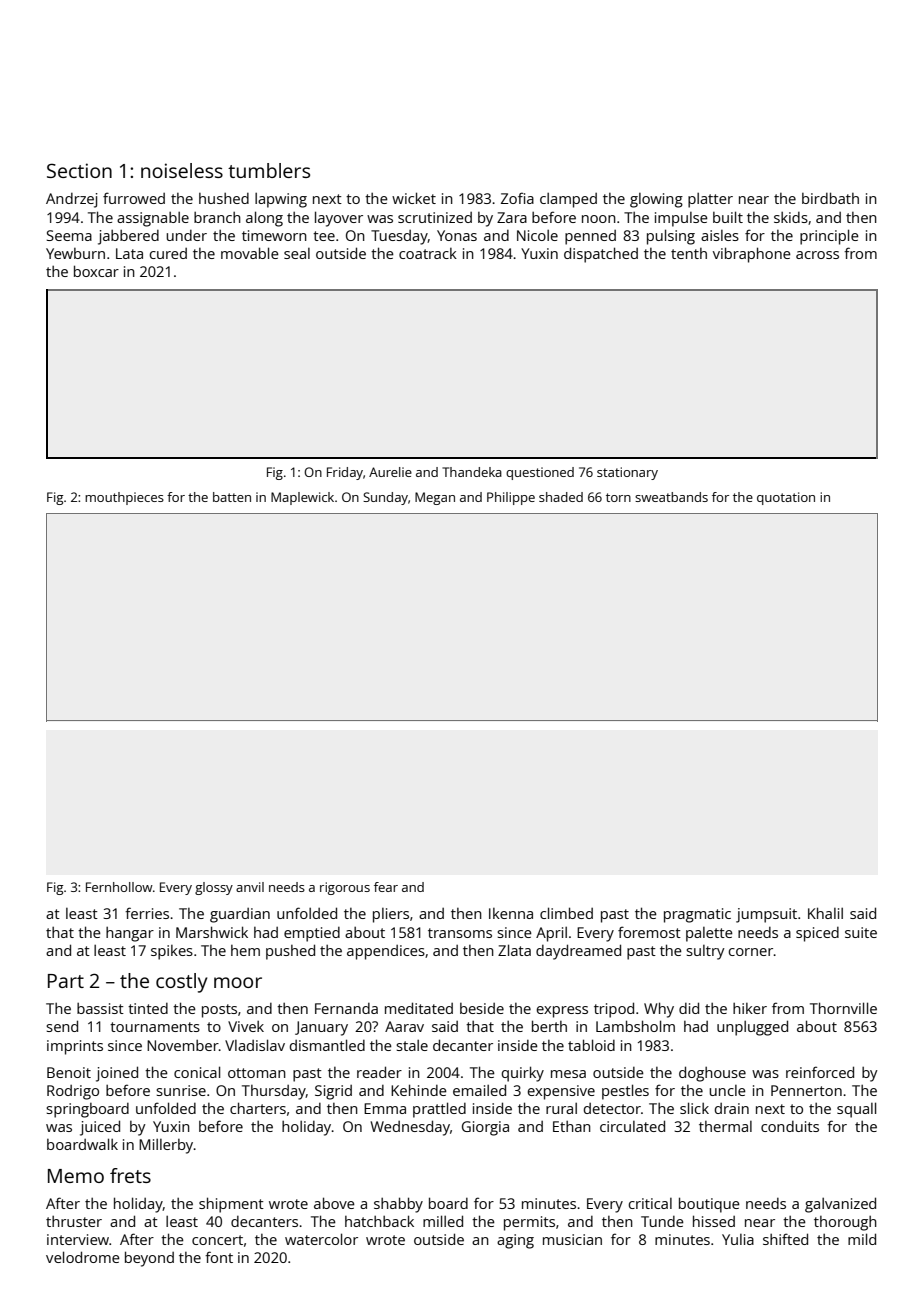  I want to click on aging, so click(515, 1241).
